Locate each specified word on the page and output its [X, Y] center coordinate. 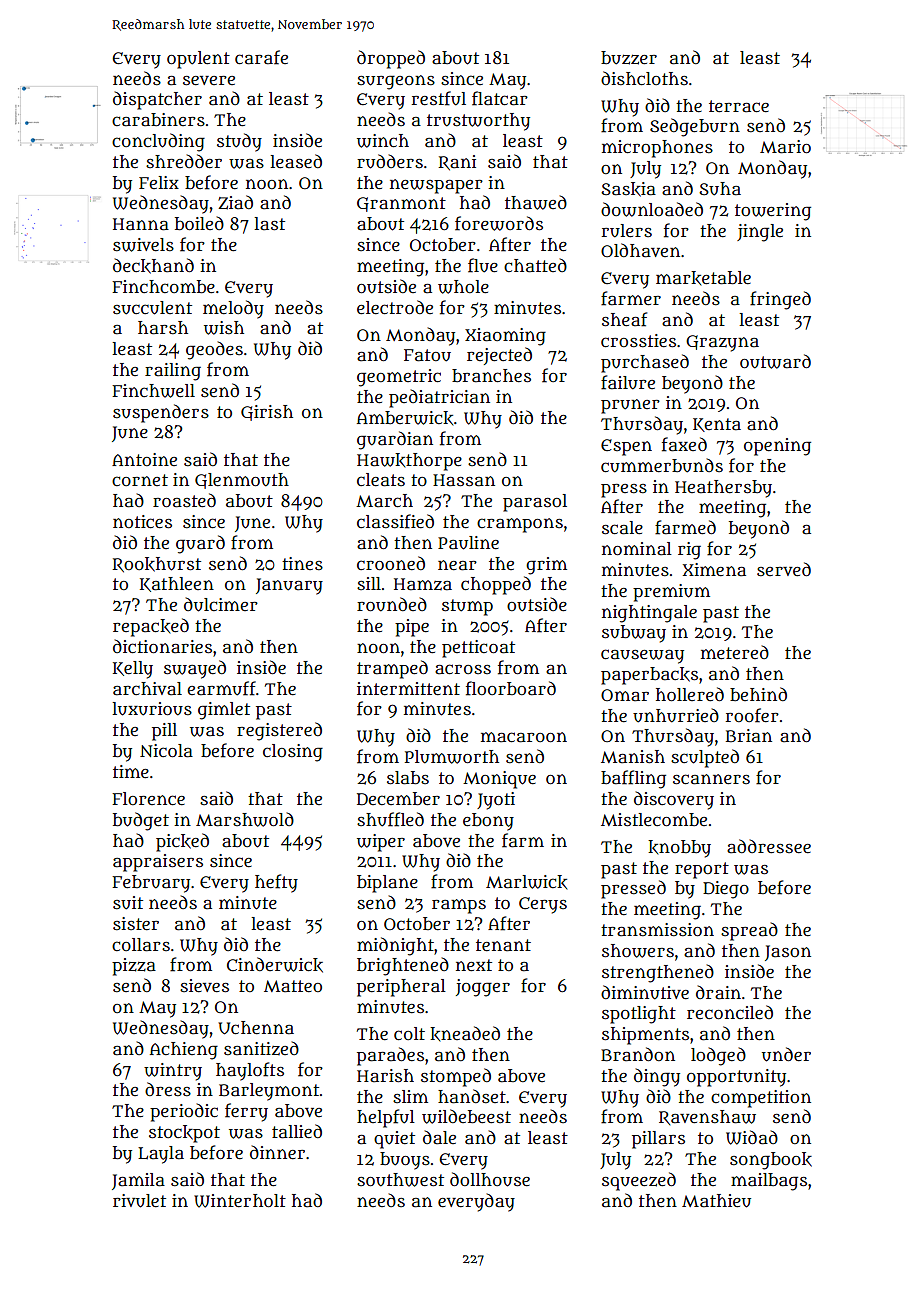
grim [546, 566]
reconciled [730, 1012]
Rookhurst [157, 565]
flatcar [500, 98]
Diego [726, 890]
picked [182, 842]
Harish [385, 1076]
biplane [387, 884]
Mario [785, 147]
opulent [198, 60]
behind [758, 694]
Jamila [138, 1181]
